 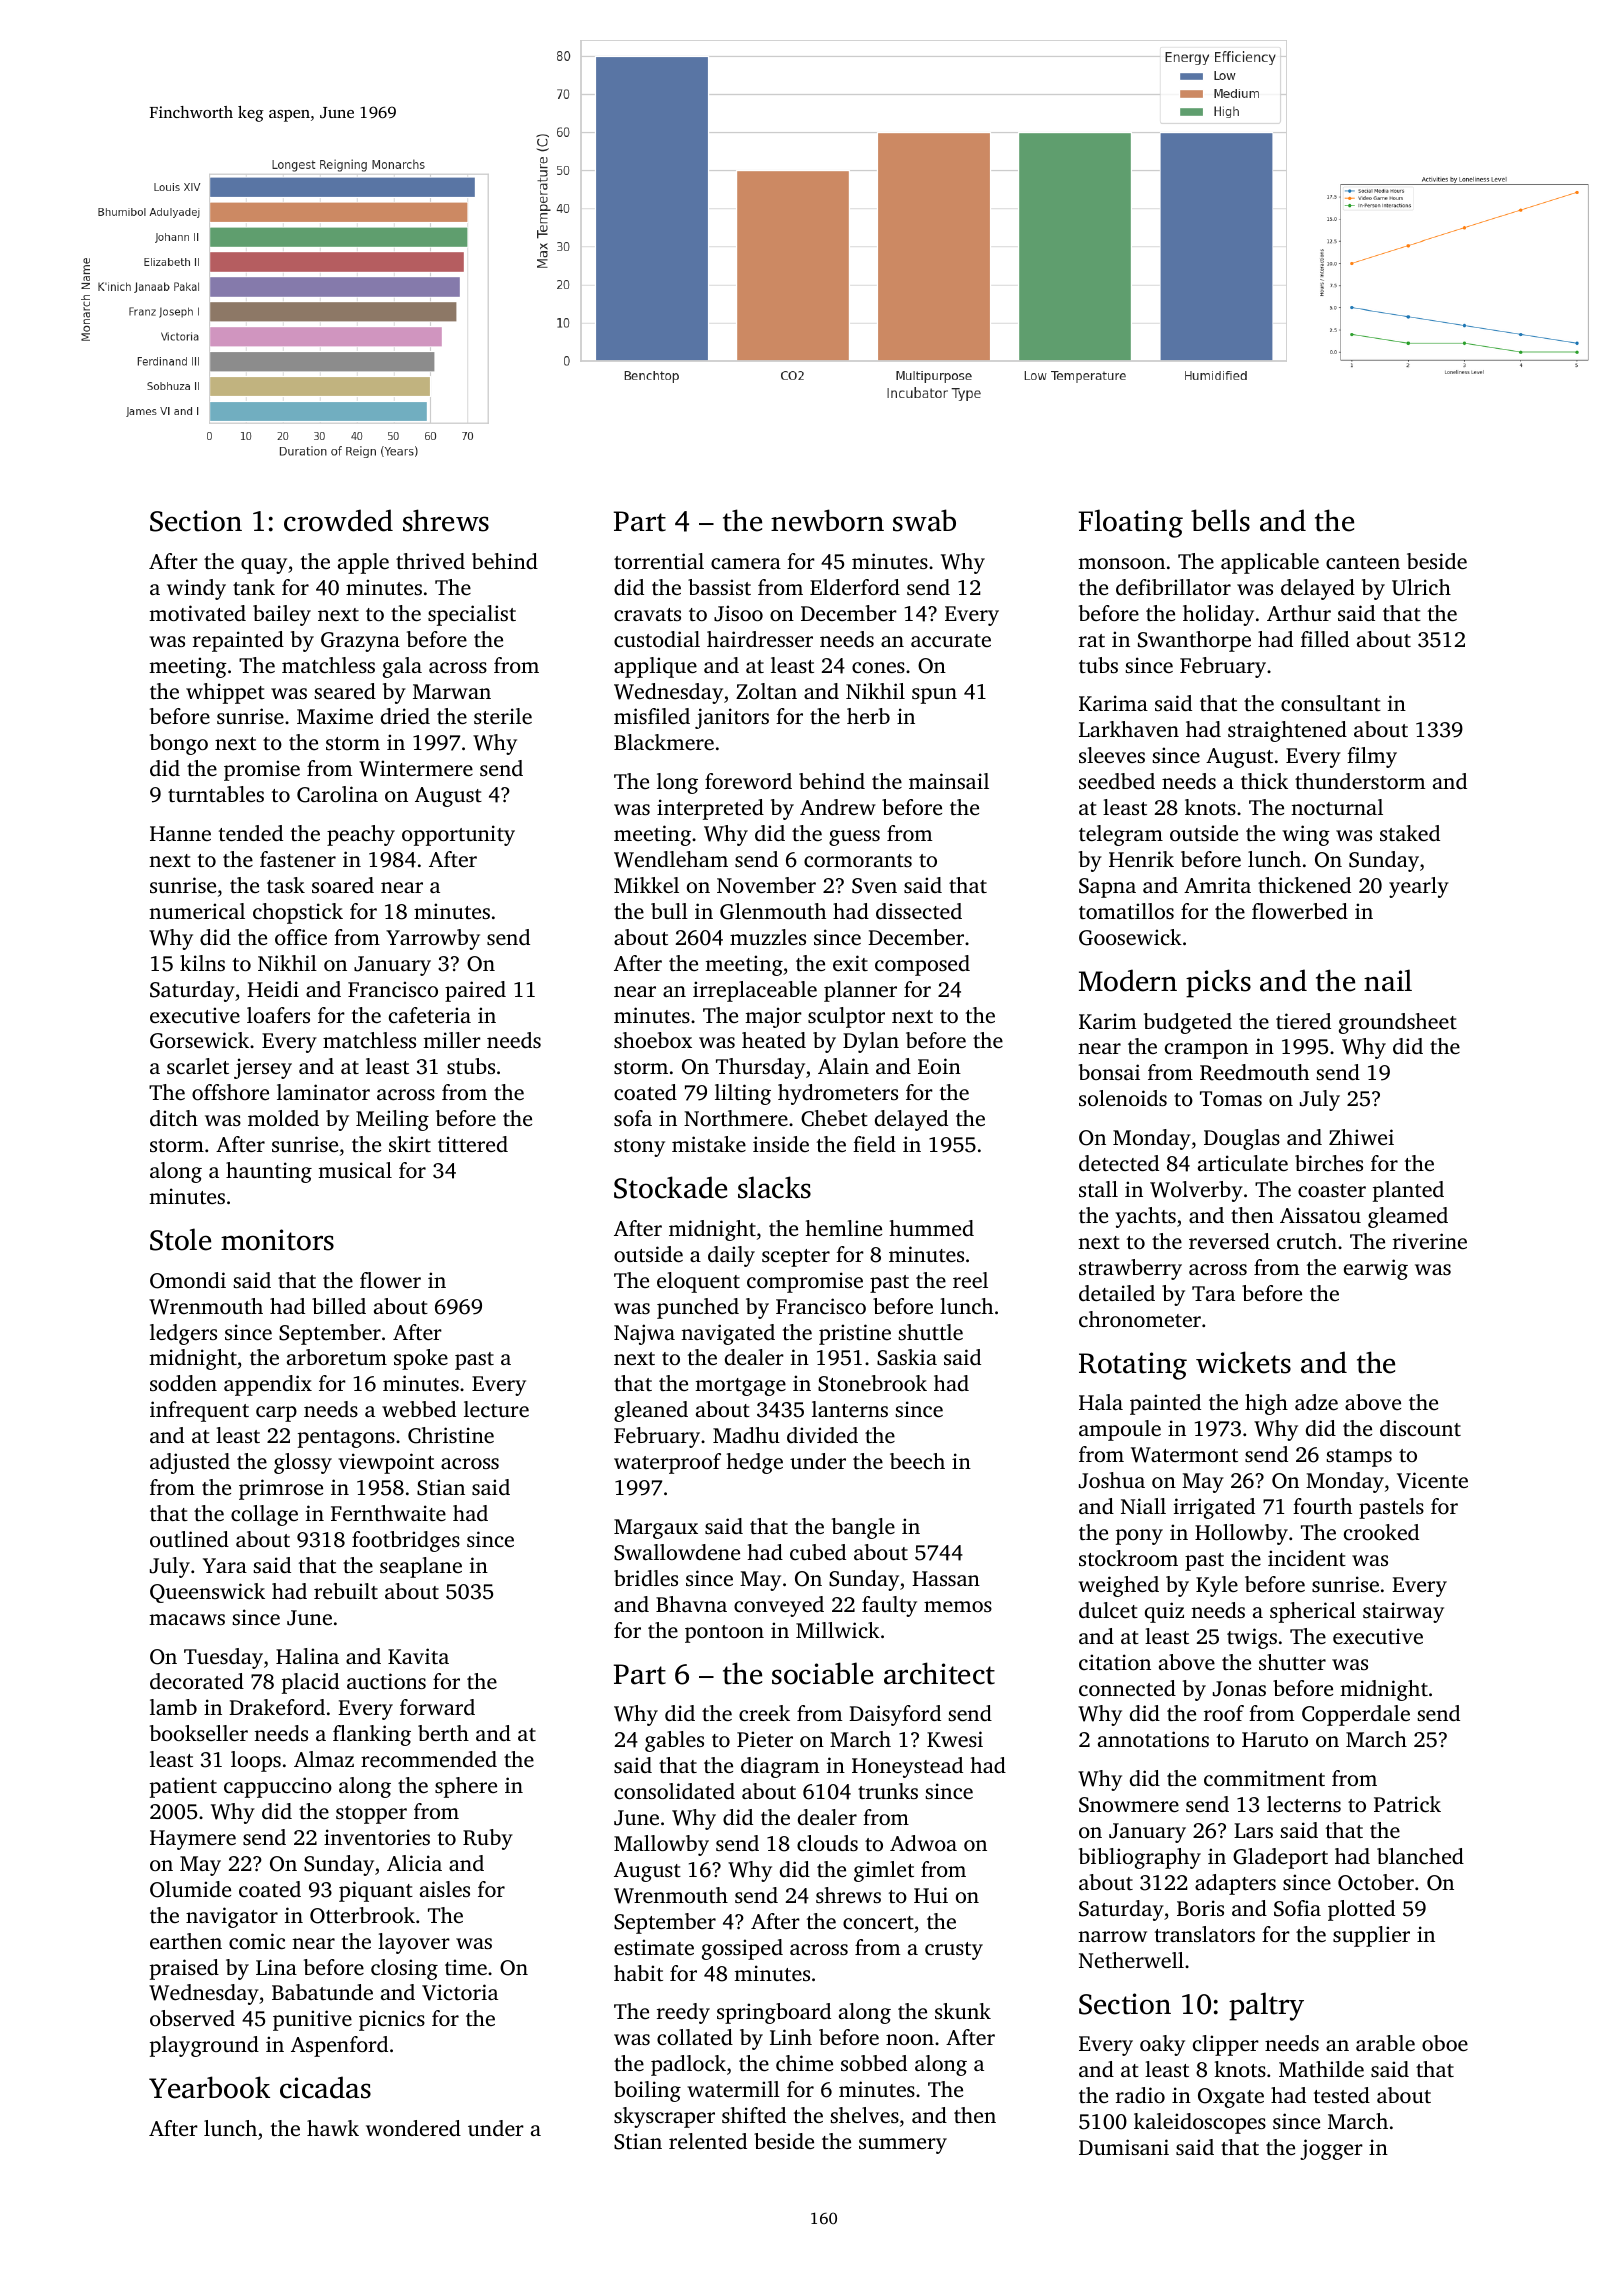 I want to click on summery, so click(x=903, y=2146).
